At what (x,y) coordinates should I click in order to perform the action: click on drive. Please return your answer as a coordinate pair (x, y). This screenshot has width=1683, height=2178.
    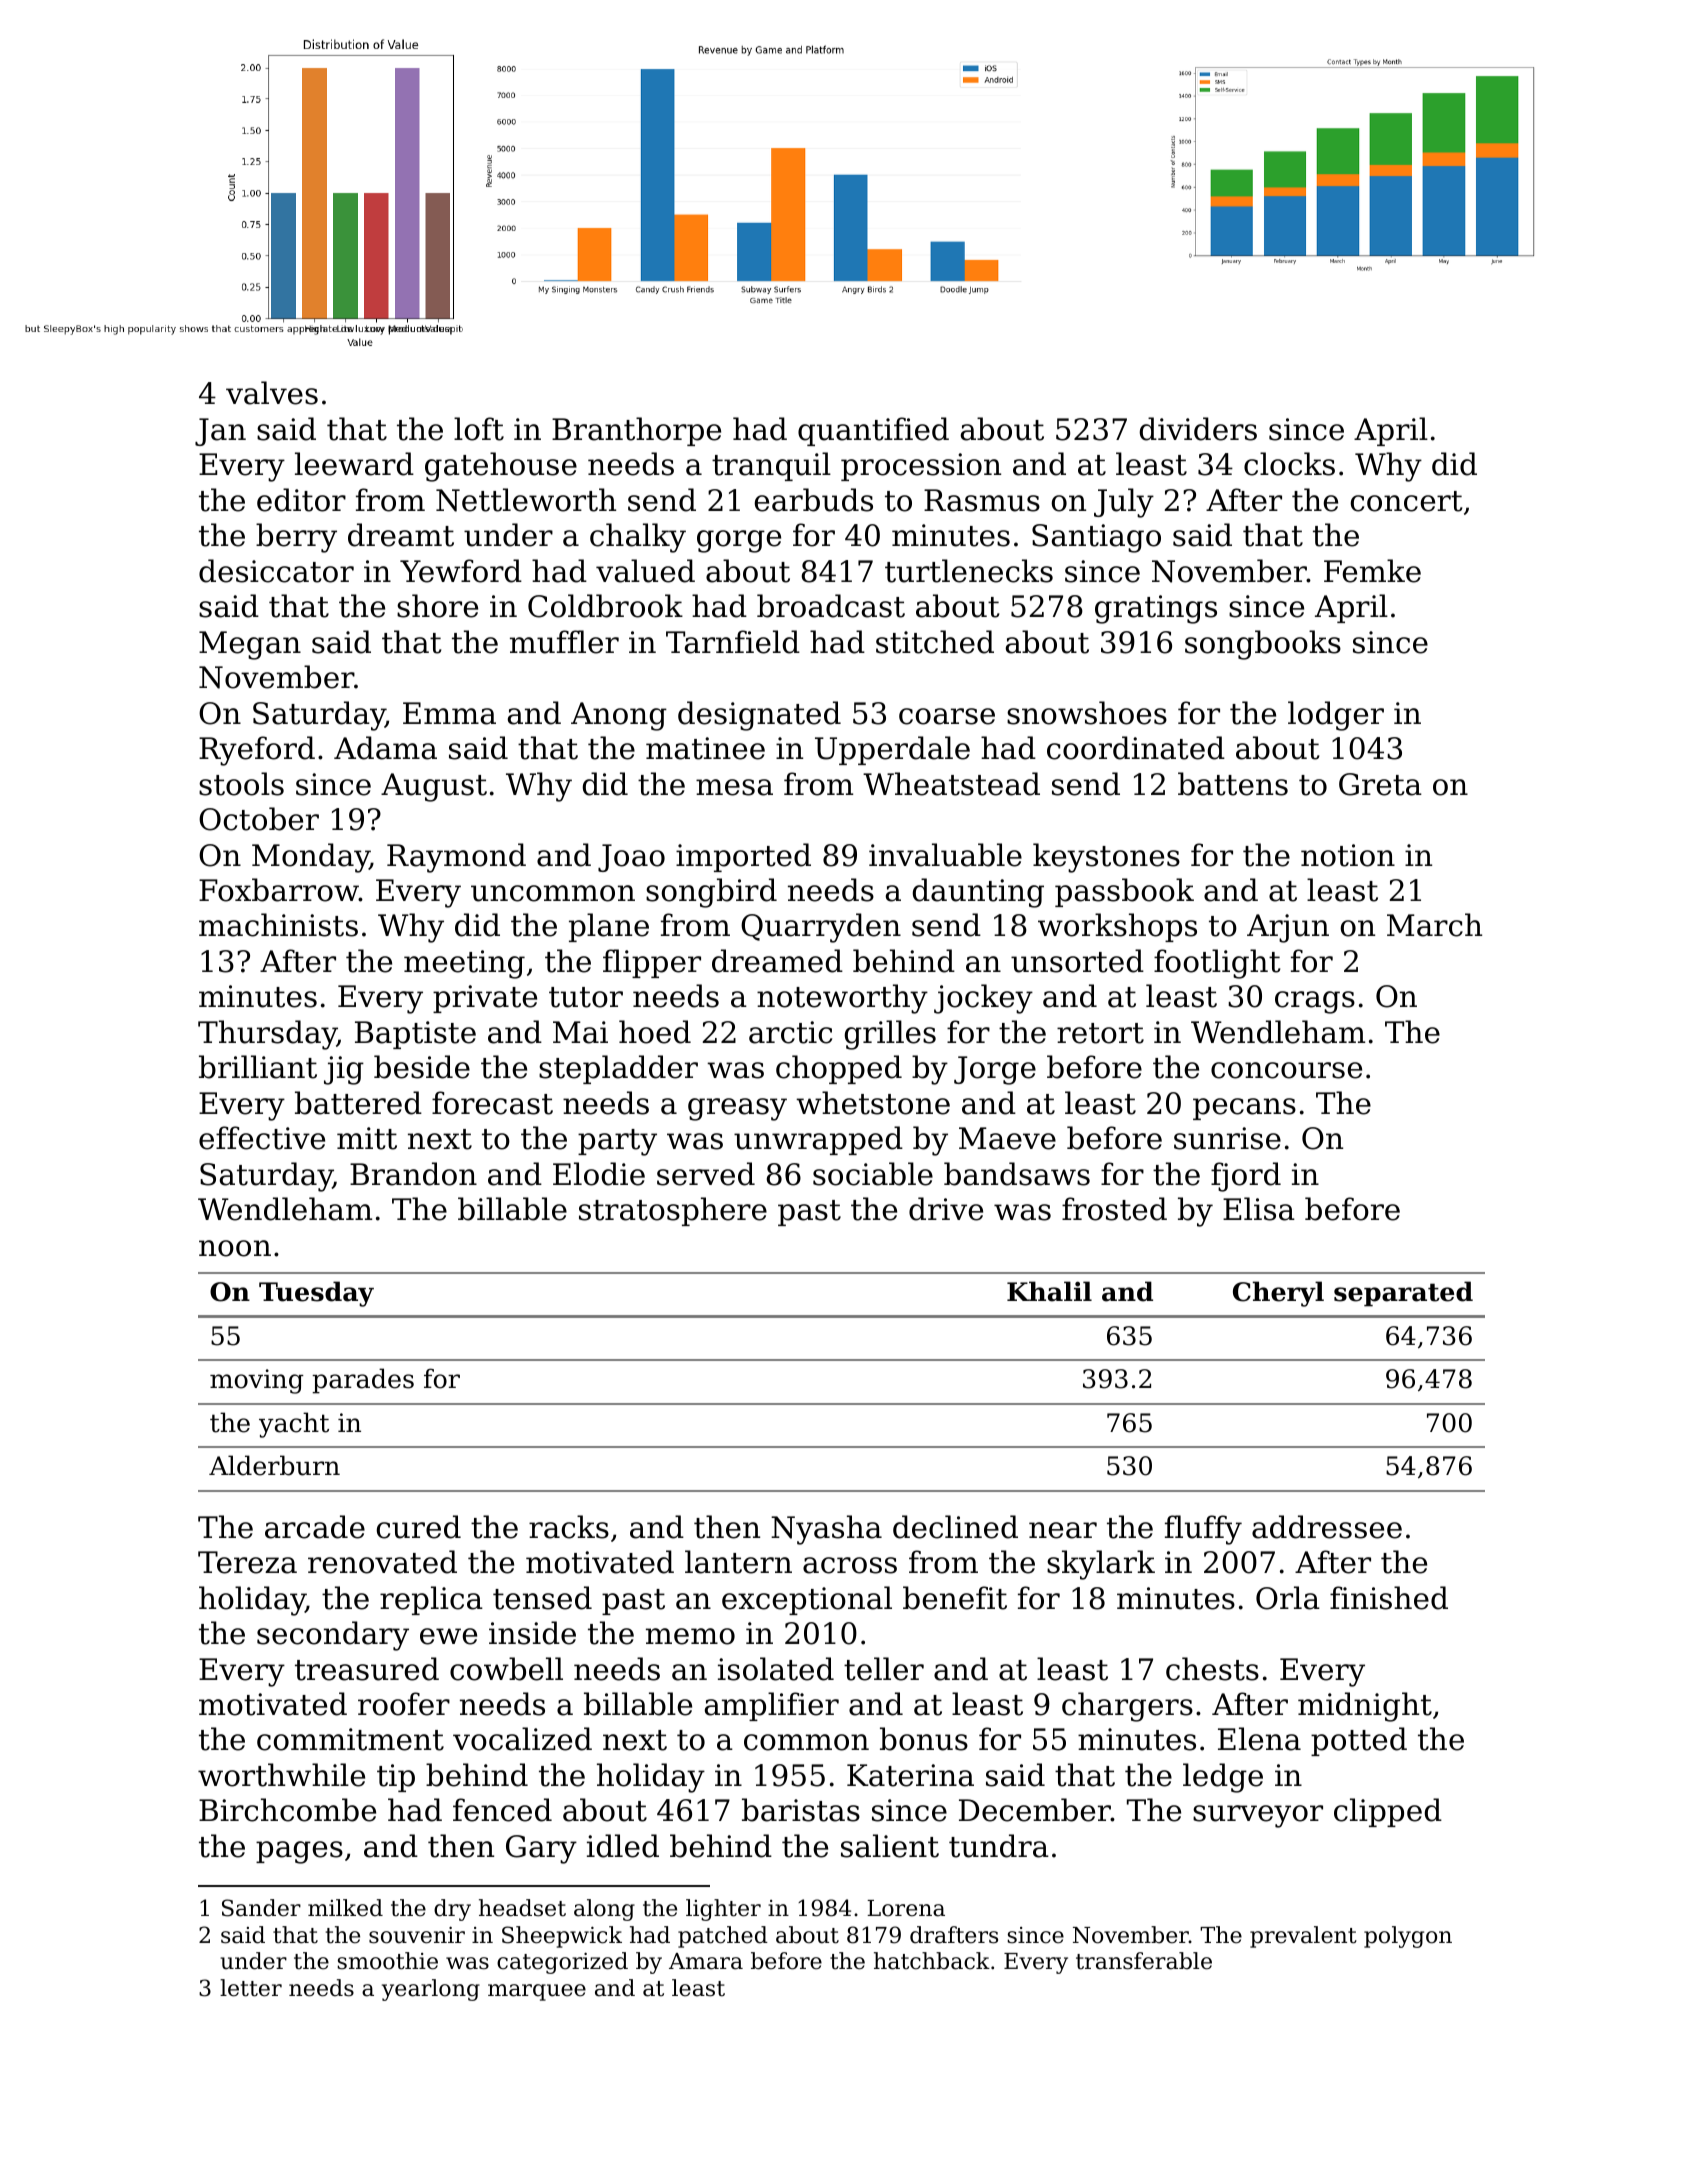
    Looking at the image, I should click on (946, 1209).
